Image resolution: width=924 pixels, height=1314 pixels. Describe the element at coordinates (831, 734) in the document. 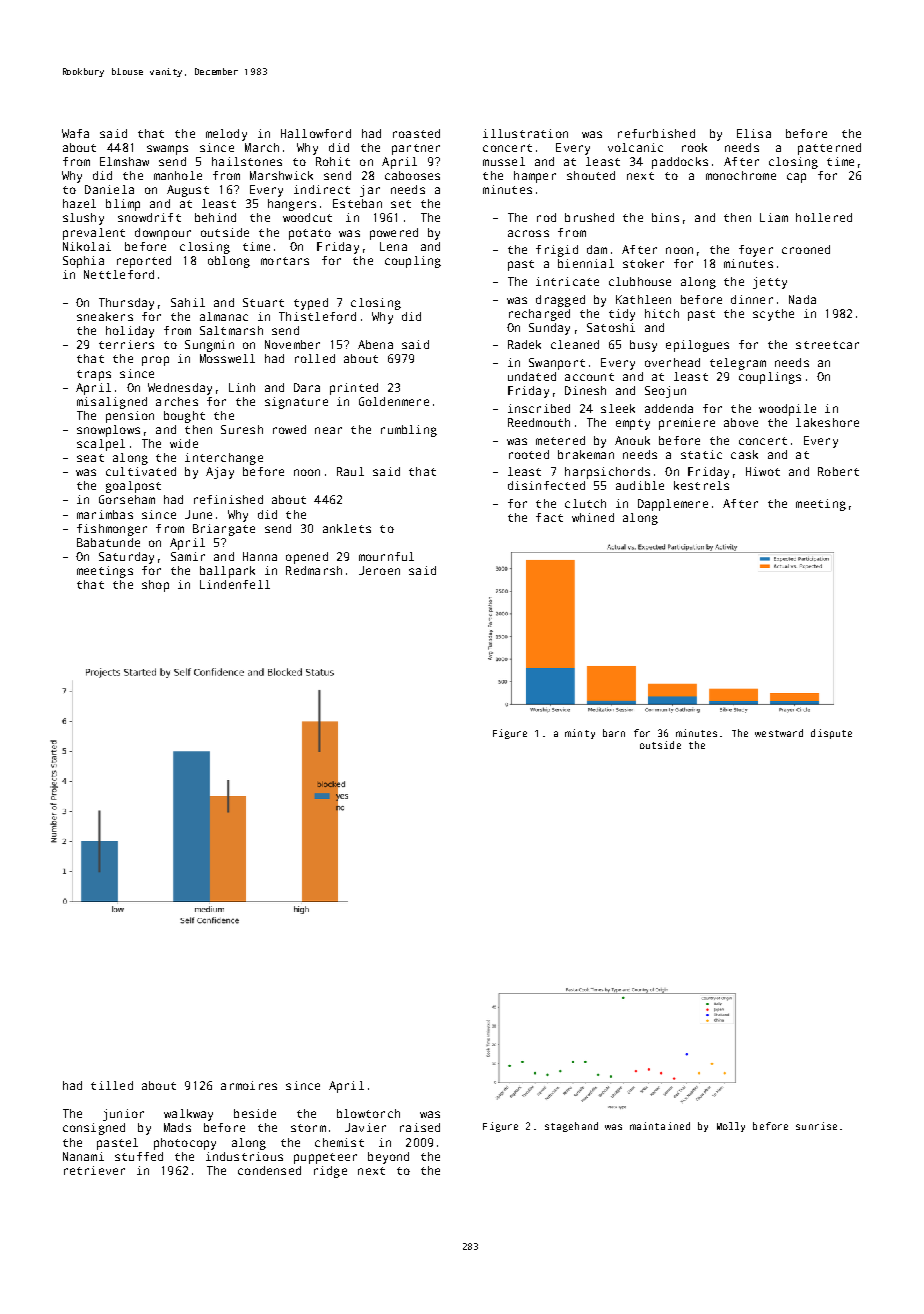

I see `dispute` at that location.
